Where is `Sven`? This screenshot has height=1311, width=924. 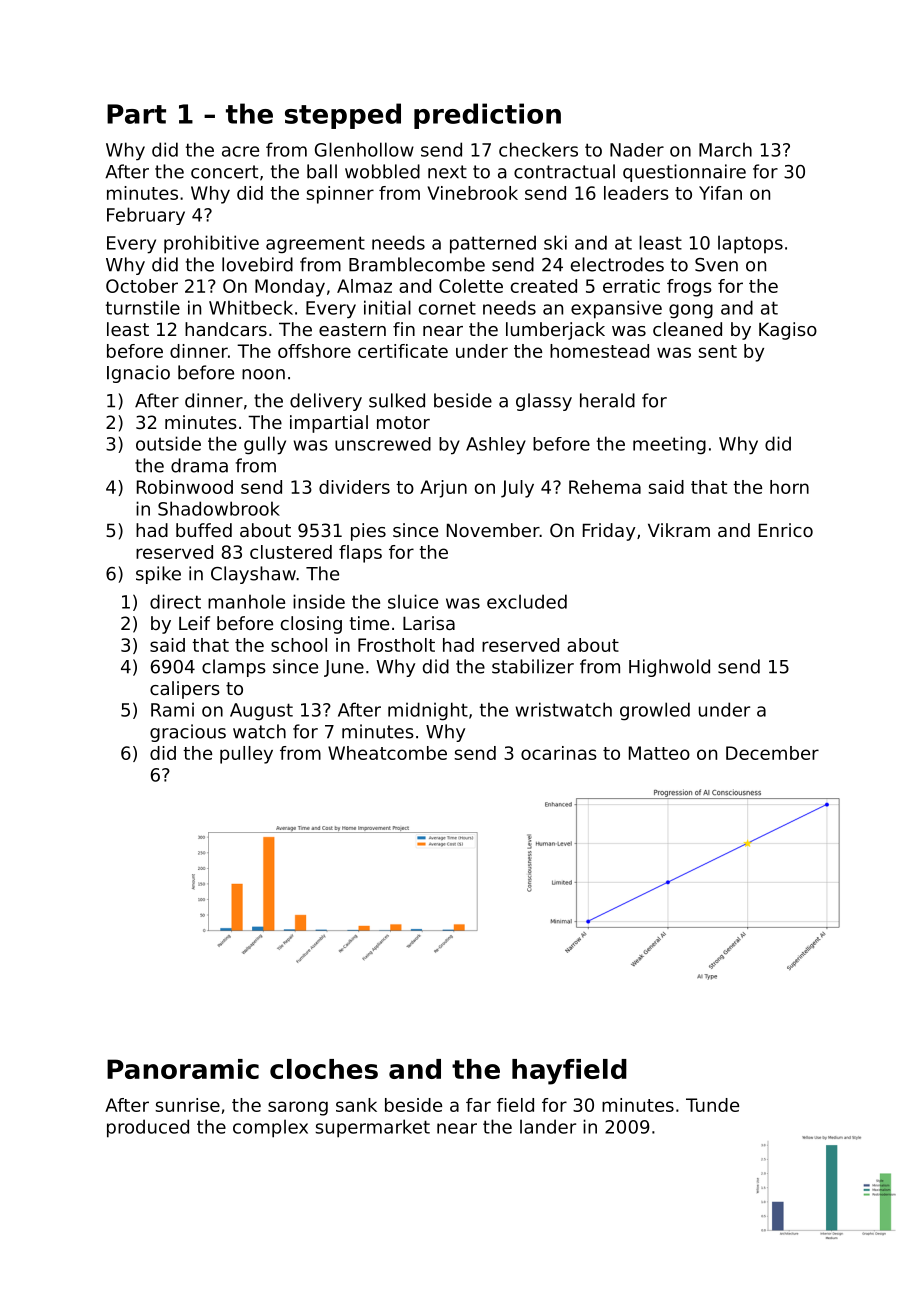 Sven is located at coordinates (716, 265).
